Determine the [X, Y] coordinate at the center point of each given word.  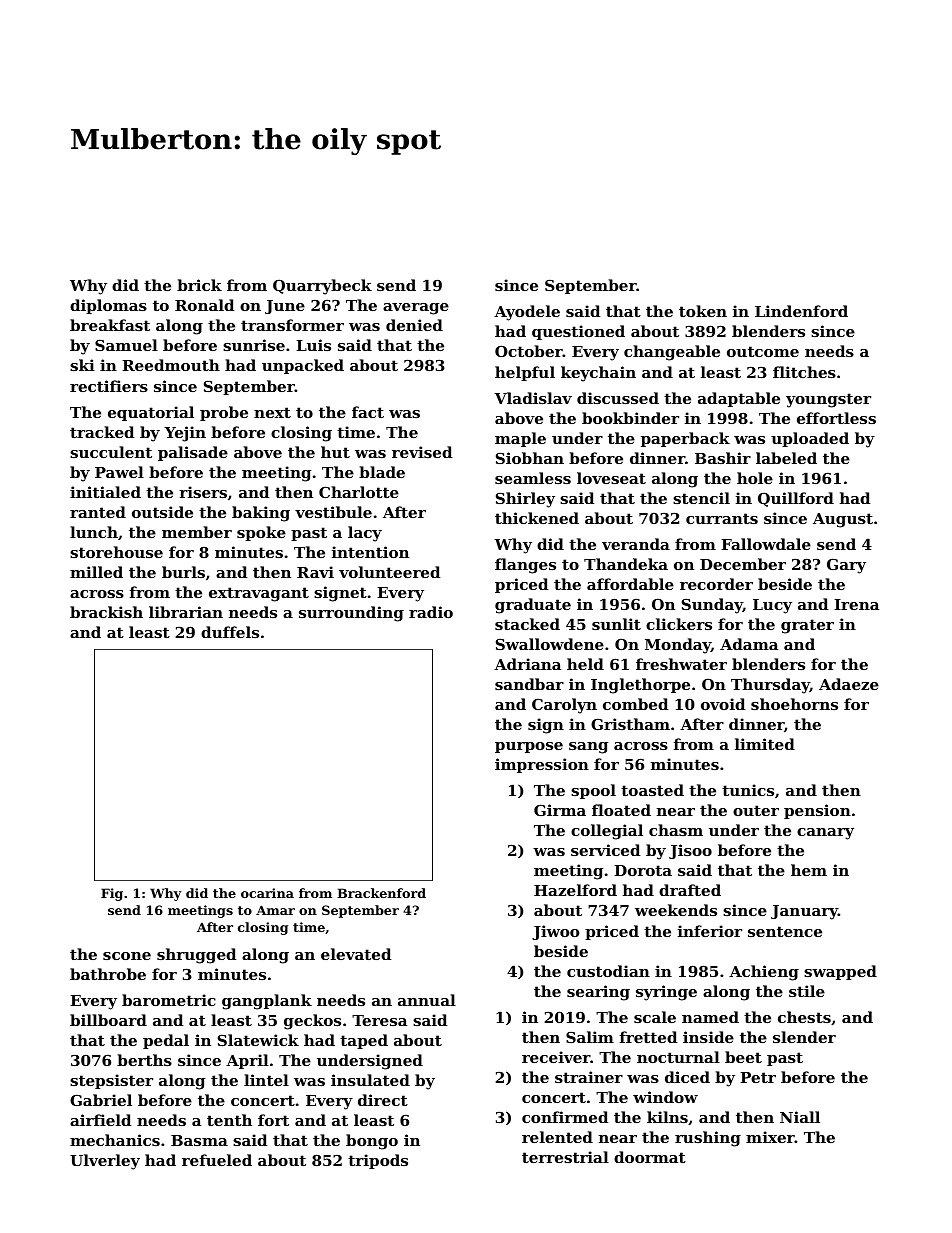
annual [427, 1000]
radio [431, 612]
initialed [105, 492]
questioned [578, 332]
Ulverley [105, 1162]
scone [127, 956]
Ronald [204, 305]
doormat [650, 1157]
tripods [378, 1161]
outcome [763, 351]
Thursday [770, 686]
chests [804, 1017]
